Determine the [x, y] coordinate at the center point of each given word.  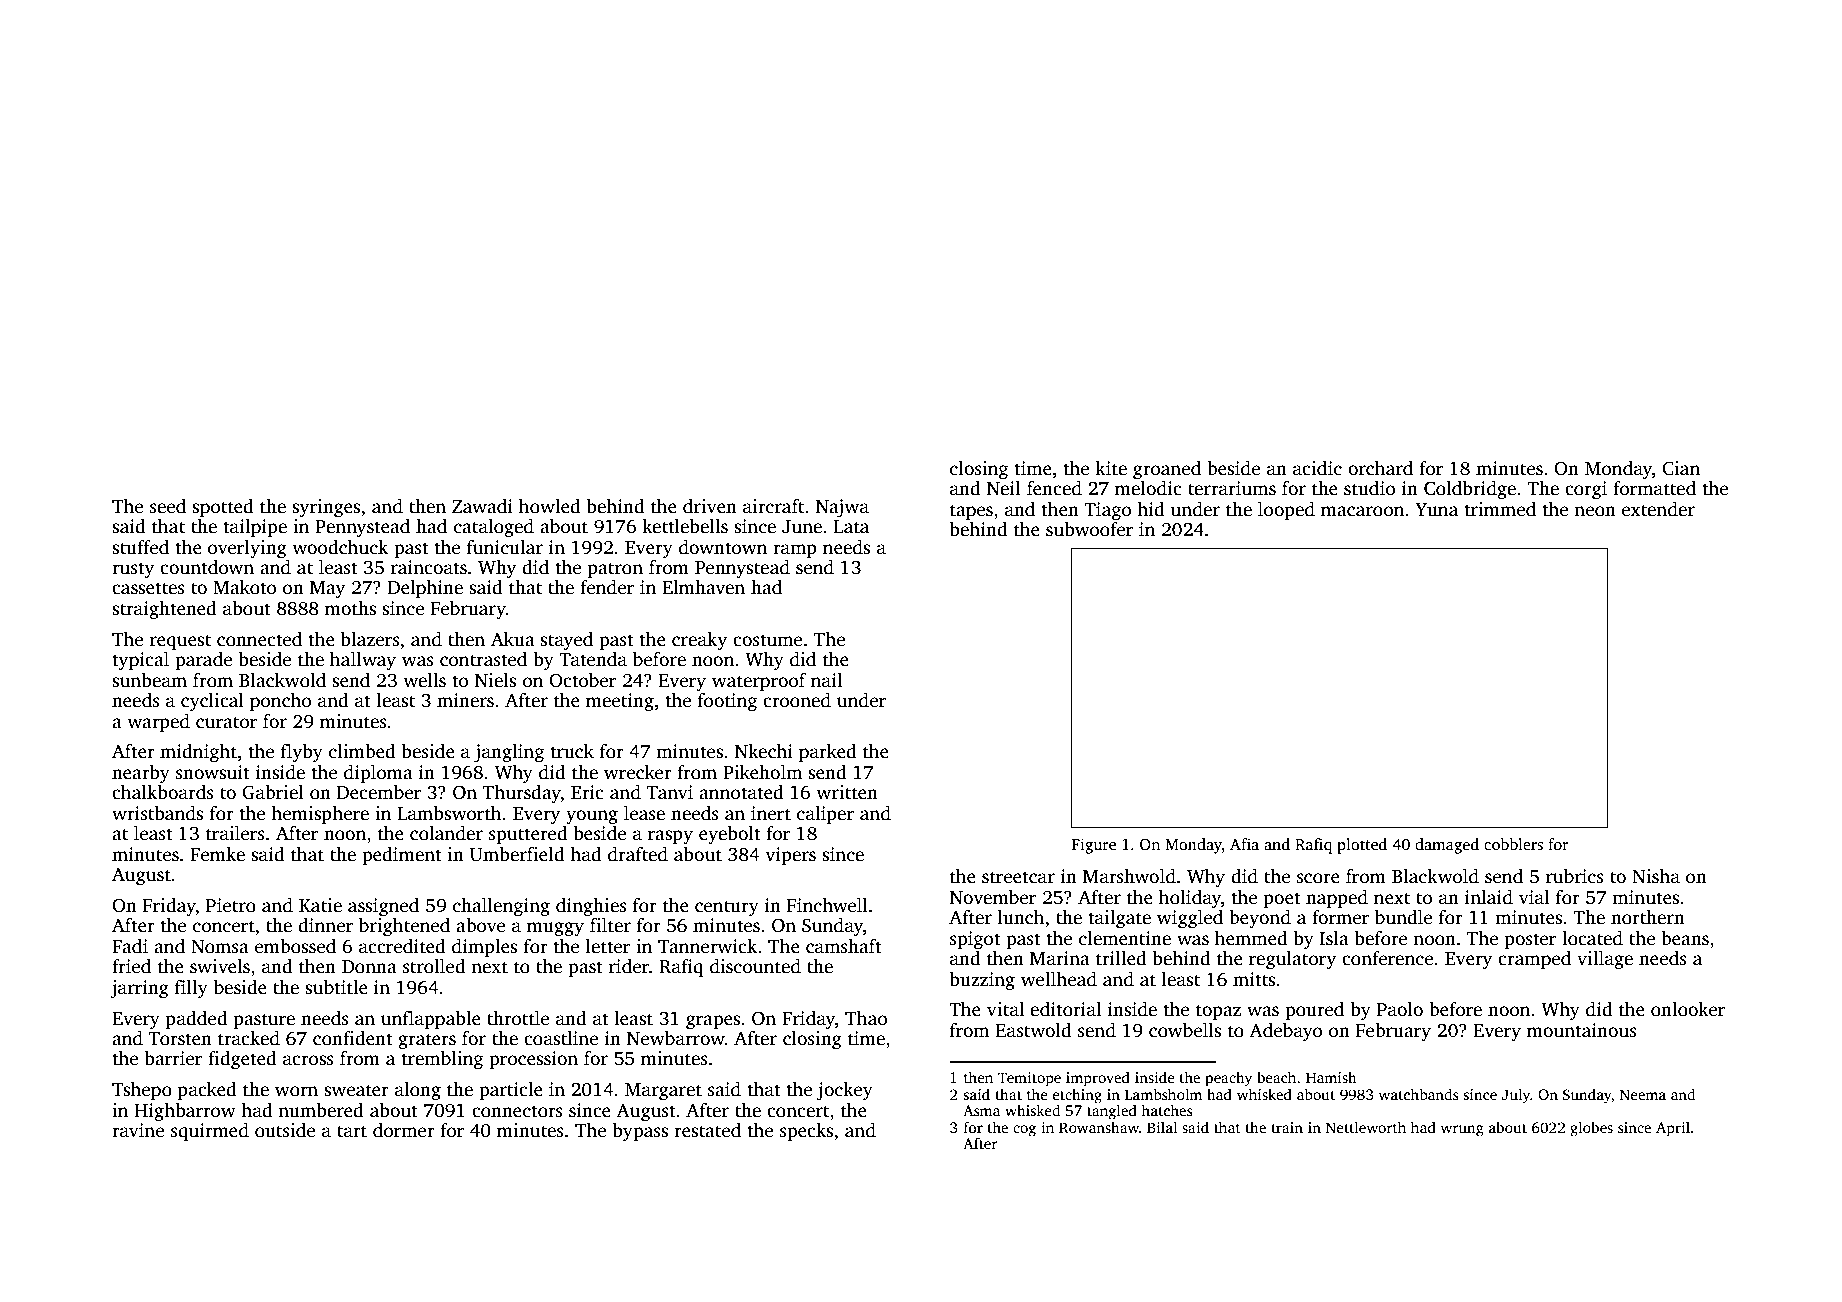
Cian [1681, 468]
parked [828, 753]
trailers [235, 833]
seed [168, 506]
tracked [249, 1038]
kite [1111, 468]
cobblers [1513, 844]
